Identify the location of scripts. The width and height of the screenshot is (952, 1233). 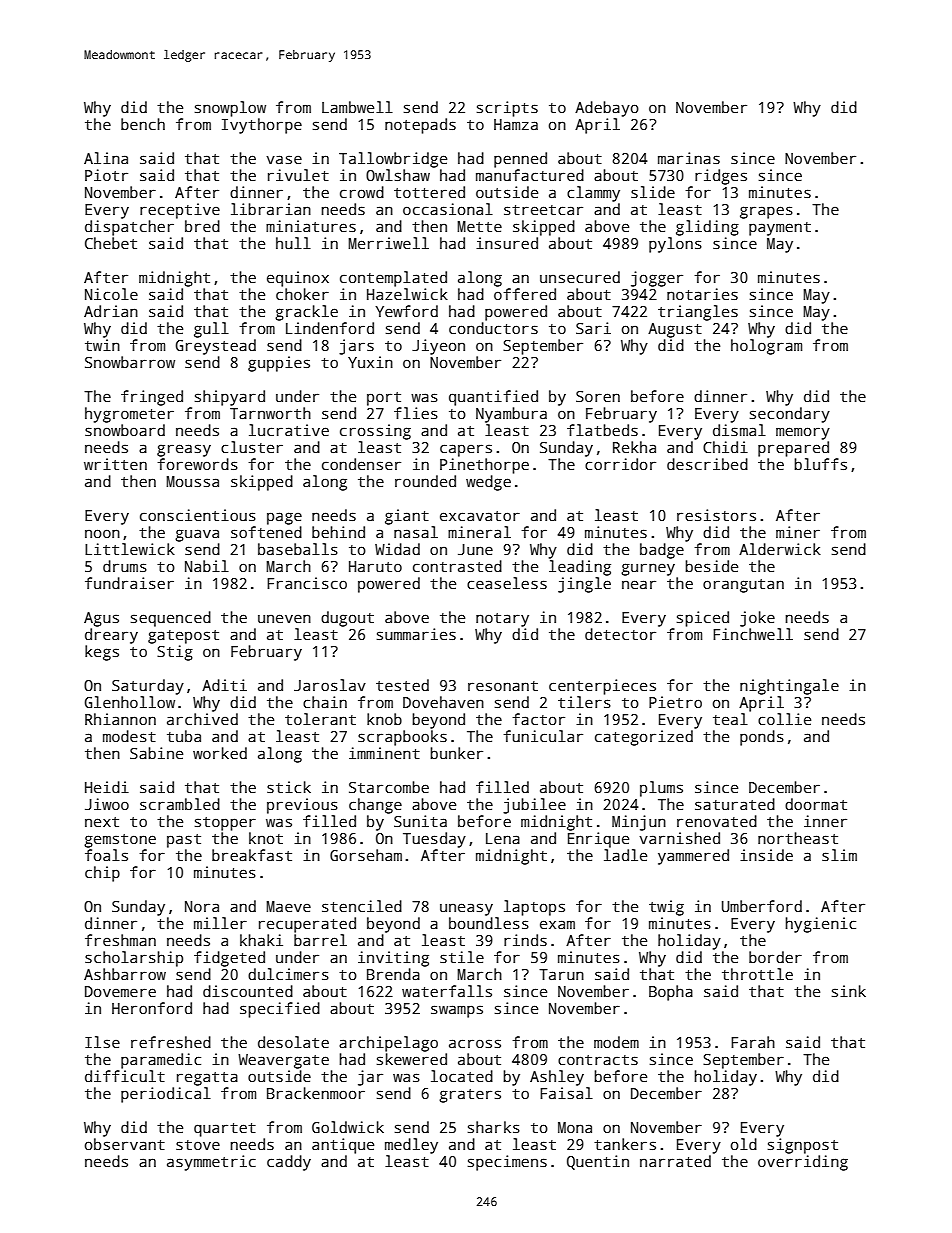
(507, 109).
